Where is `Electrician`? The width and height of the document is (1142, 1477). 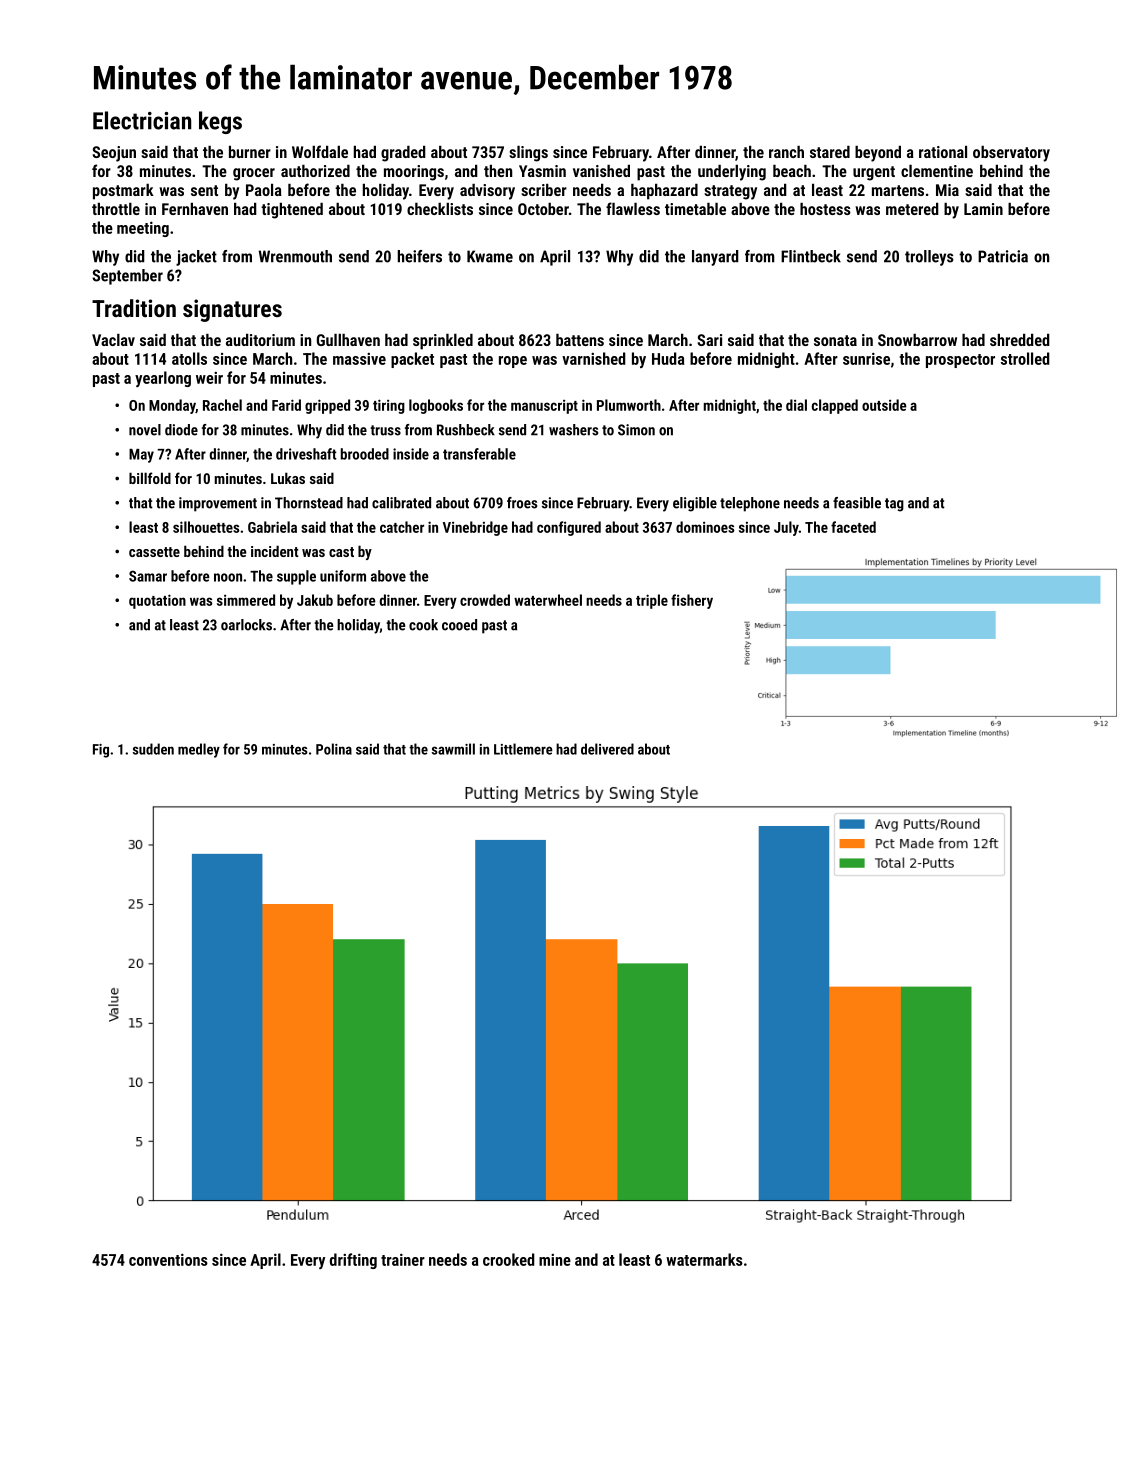 Electrician is located at coordinates (142, 120).
